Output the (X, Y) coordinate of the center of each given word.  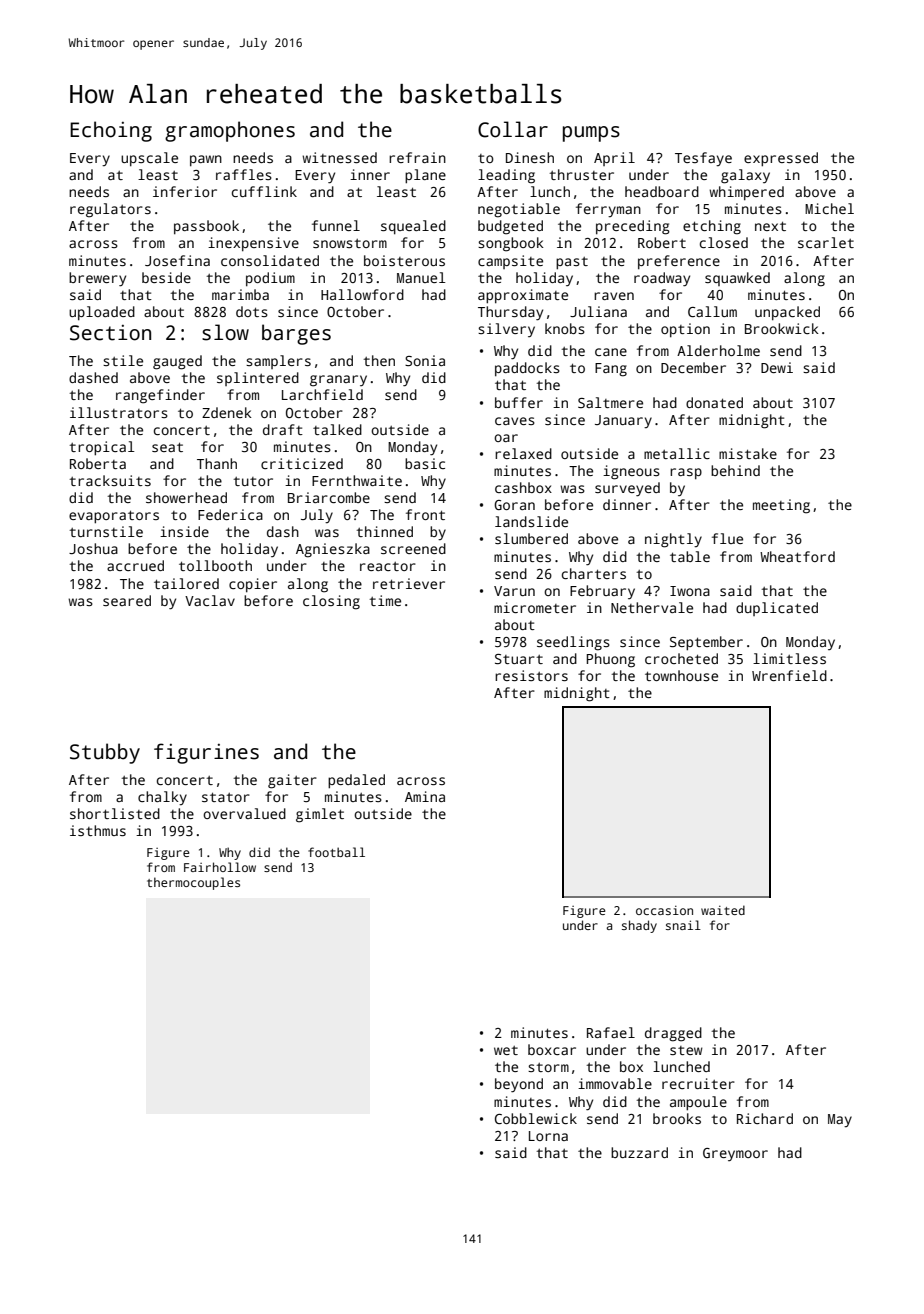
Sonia (425, 360)
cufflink (264, 191)
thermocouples (193, 883)
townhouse (681, 675)
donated (714, 402)
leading (506, 176)
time (385, 600)
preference (679, 262)
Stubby (105, 753)
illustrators (119, 412)
